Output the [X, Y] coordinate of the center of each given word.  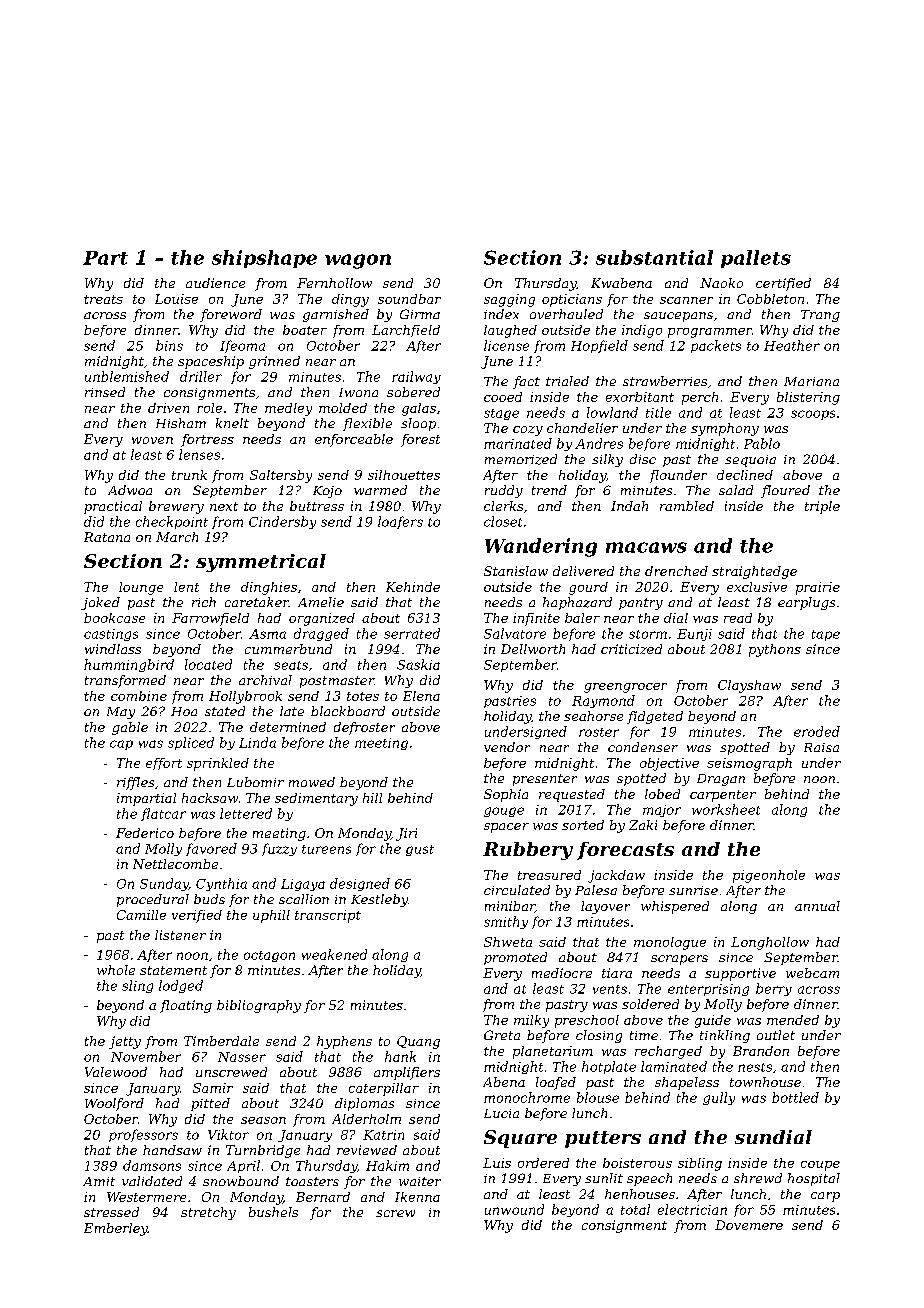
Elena [421, 696]
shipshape [264, 259]
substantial [654, 257]
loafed [556, 1083]
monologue [670, 943]
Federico [145, 833]
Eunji [694, 635]
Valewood [116, 1072]
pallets [756, 259]
